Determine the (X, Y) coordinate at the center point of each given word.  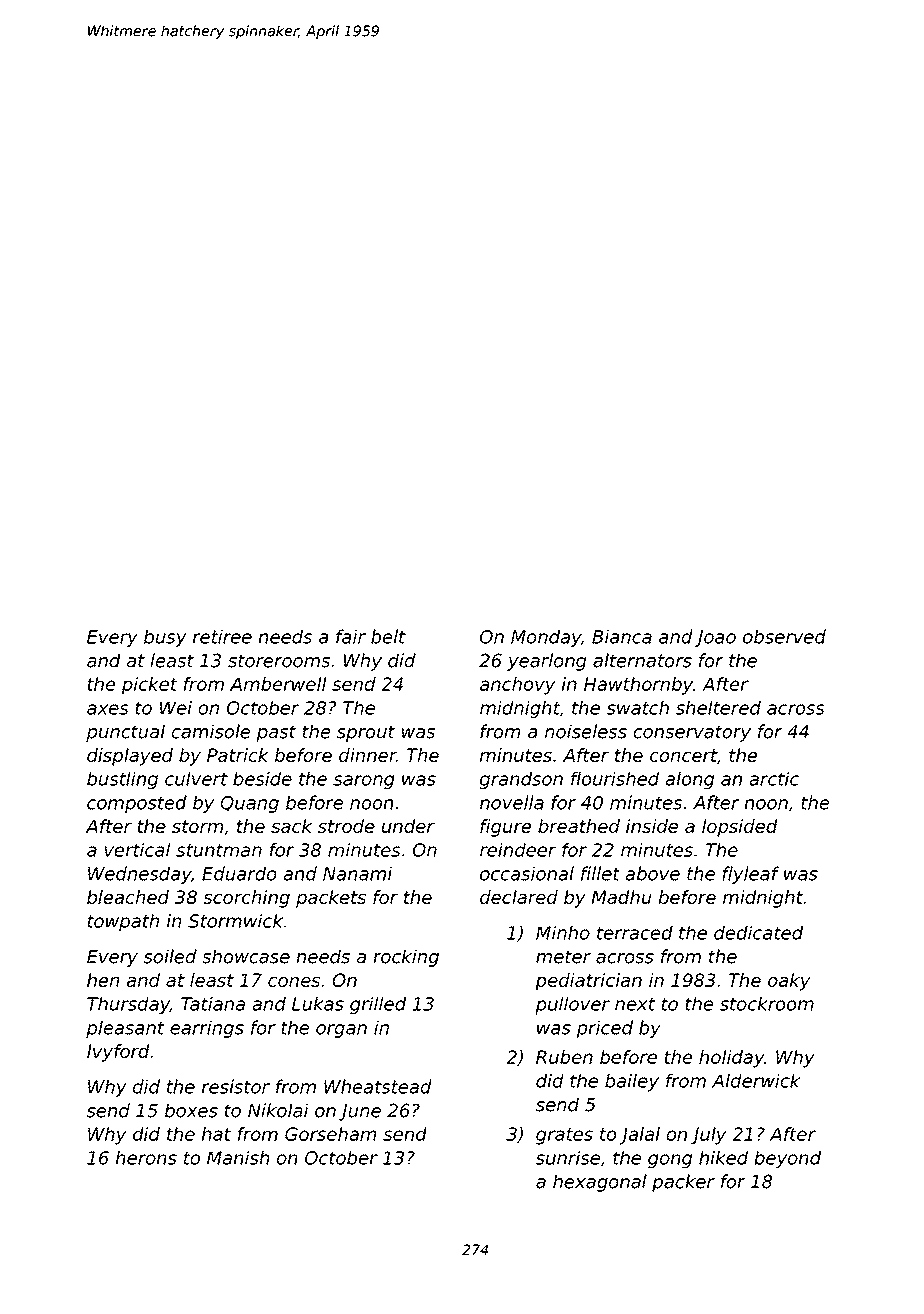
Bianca (622, 636)
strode (346, 826)
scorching (246, 899)
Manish (238, 1158)
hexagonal (600, 1183)
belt (388, 636)
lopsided (740, 828)
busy (165, 638)
